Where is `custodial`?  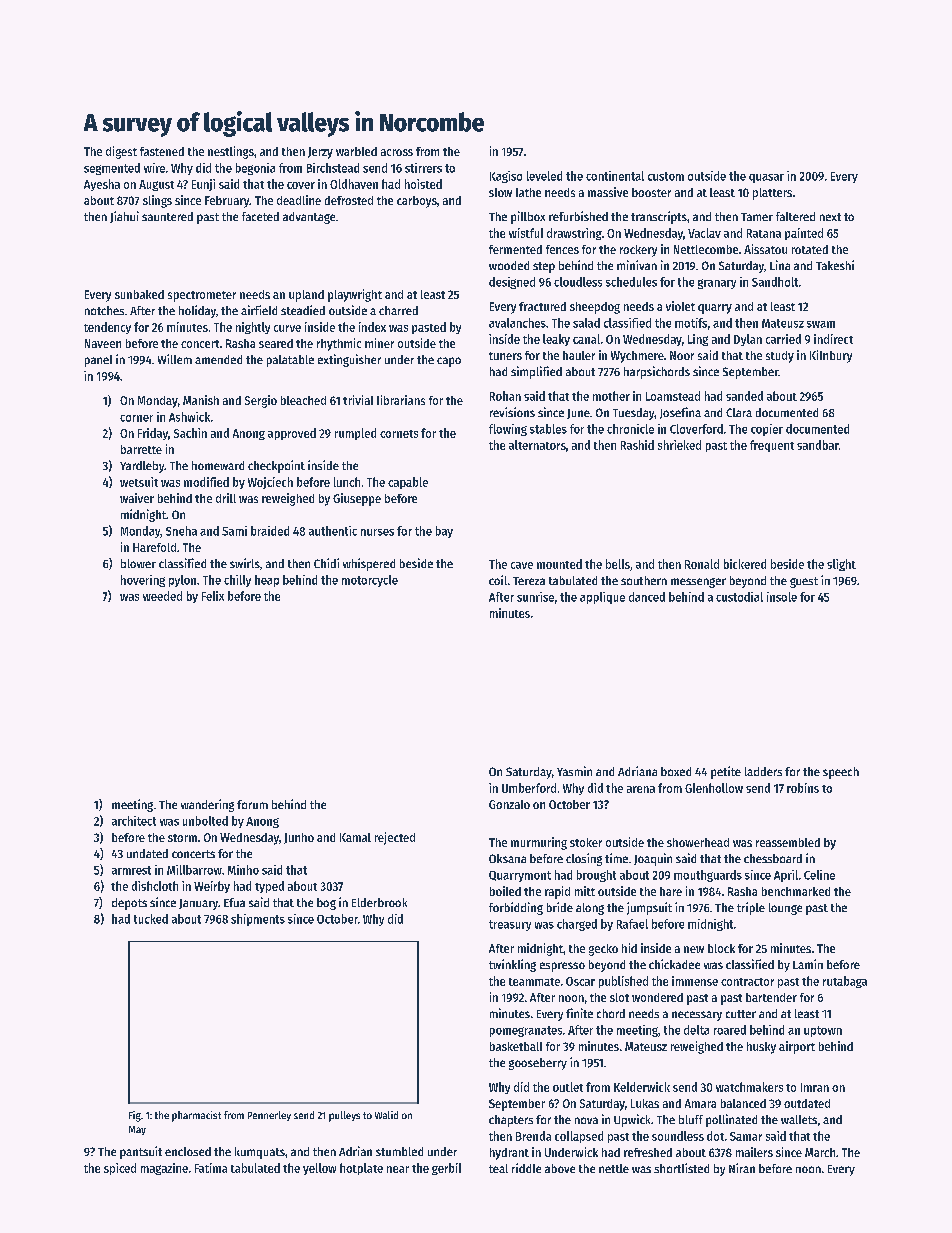 custodial is located at coordinates (739, 597).
